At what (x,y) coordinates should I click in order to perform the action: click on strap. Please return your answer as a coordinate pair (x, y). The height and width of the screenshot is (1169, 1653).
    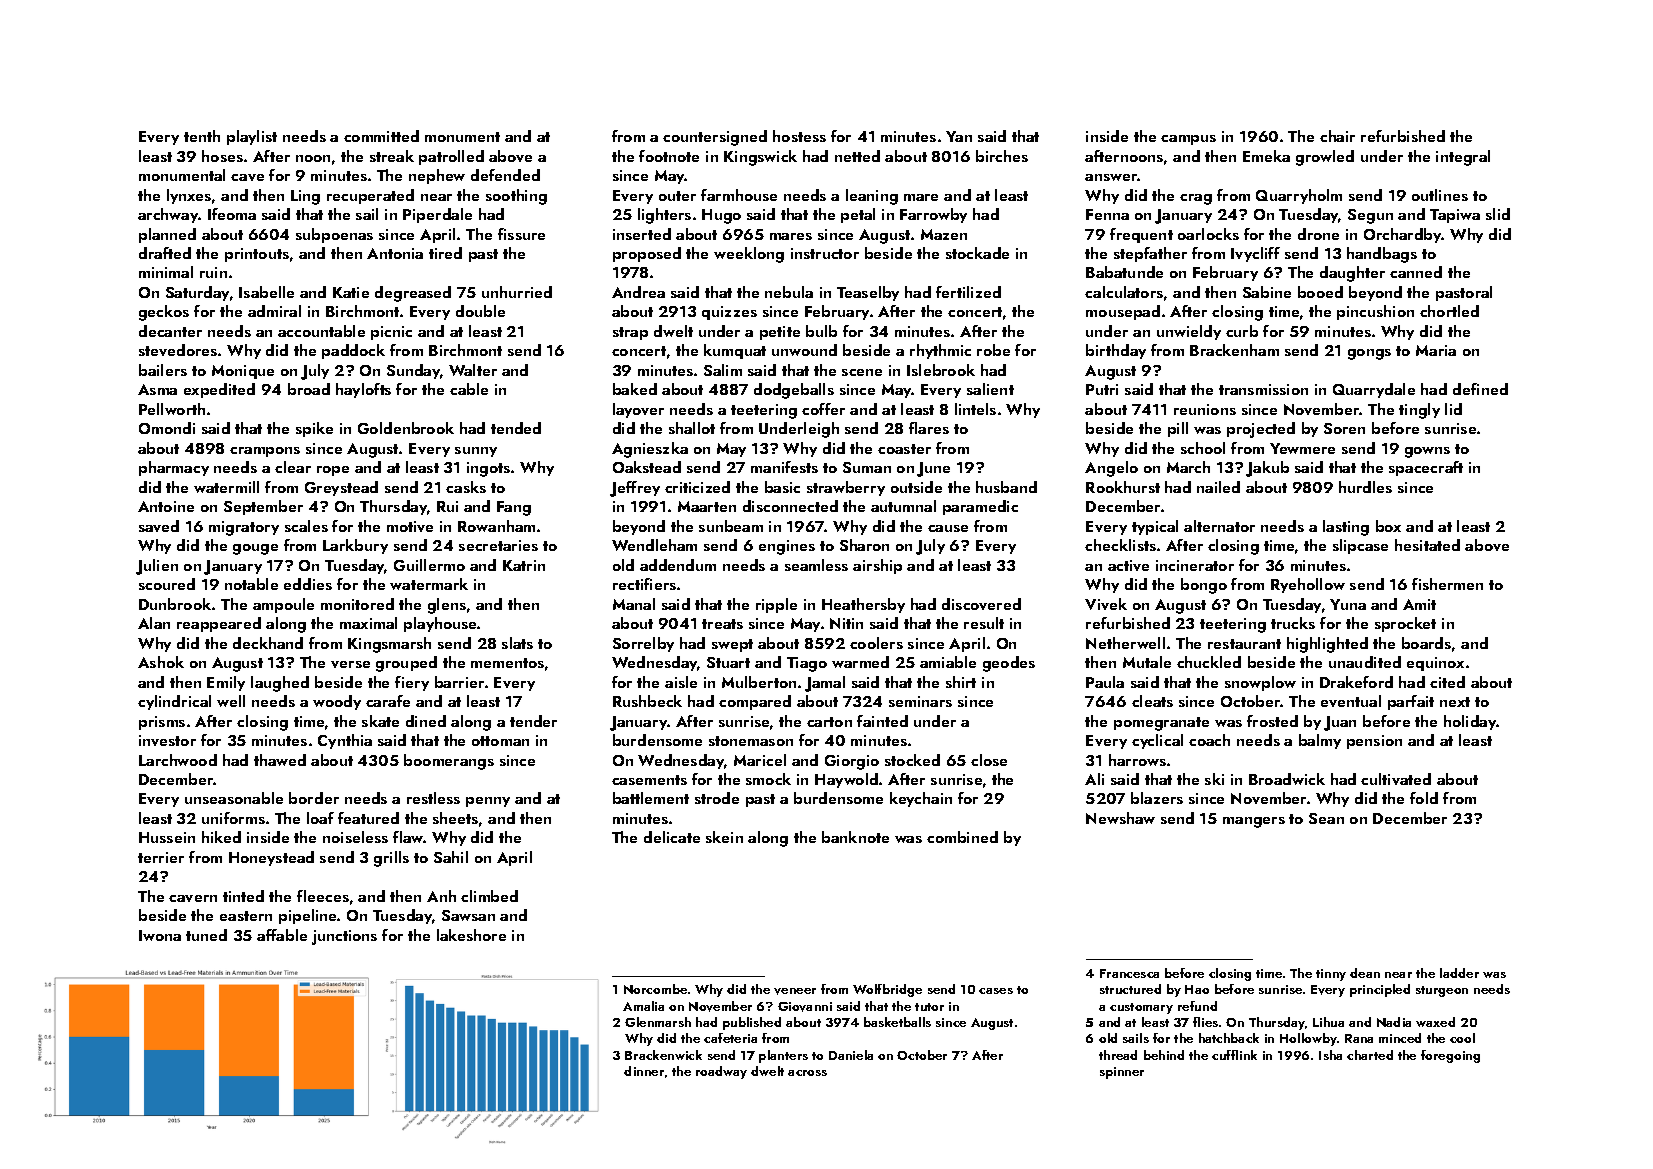
    Looking at the image, I should click on (630, 333).
